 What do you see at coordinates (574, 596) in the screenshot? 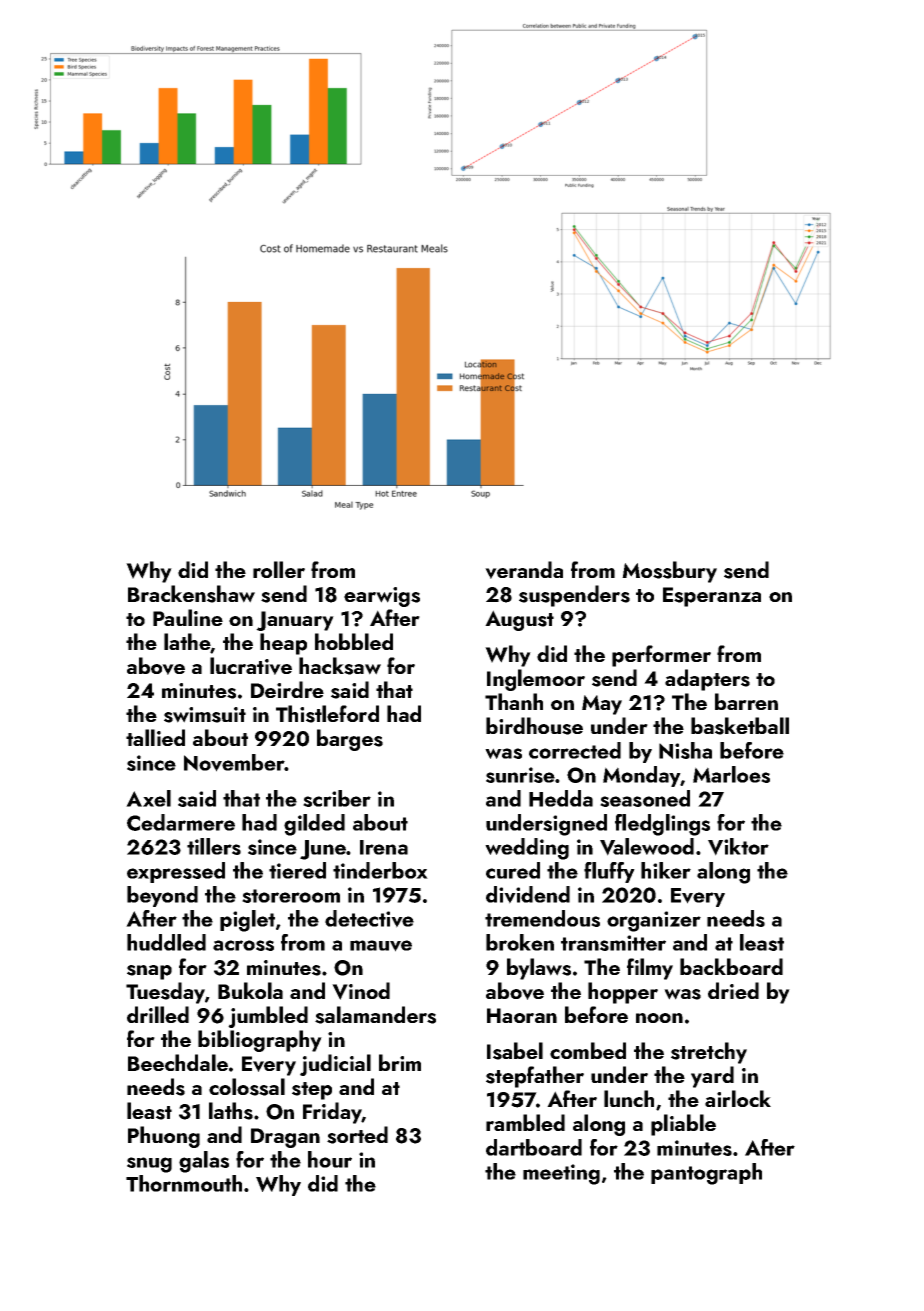
I see `suspenders` at bounding box center [574, 596].
